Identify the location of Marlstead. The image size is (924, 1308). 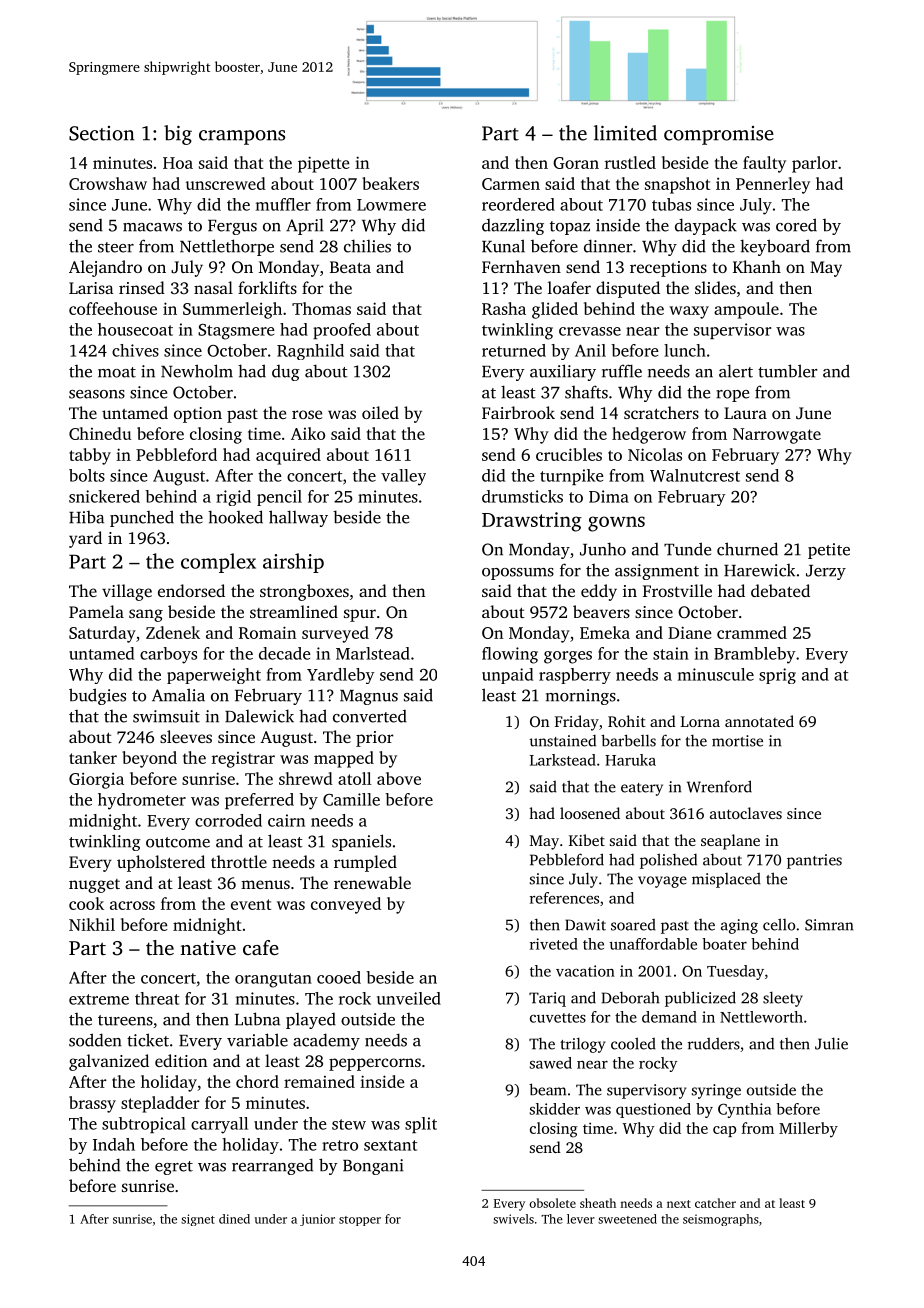
(373, 653).
